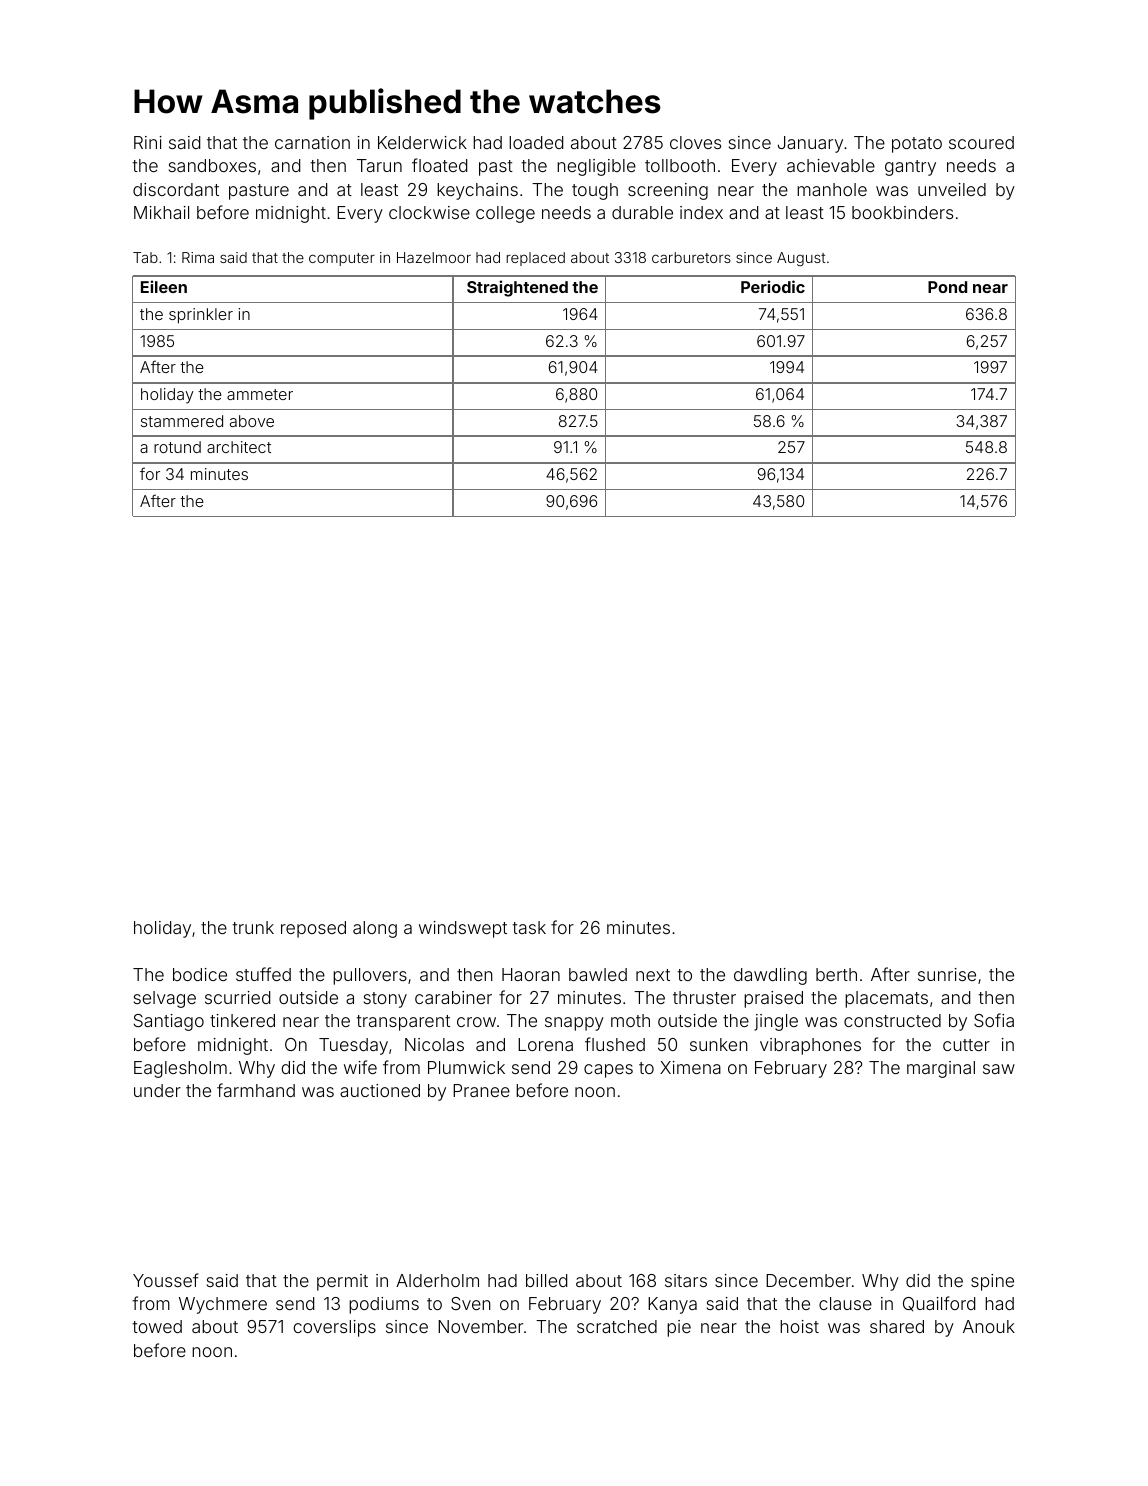 Image resolution: width=1148 pixels, height=1486 pixels. What do you see at coordinates (695, 142) in the page?
I see `cloves` at bounding box center [695, 142].
